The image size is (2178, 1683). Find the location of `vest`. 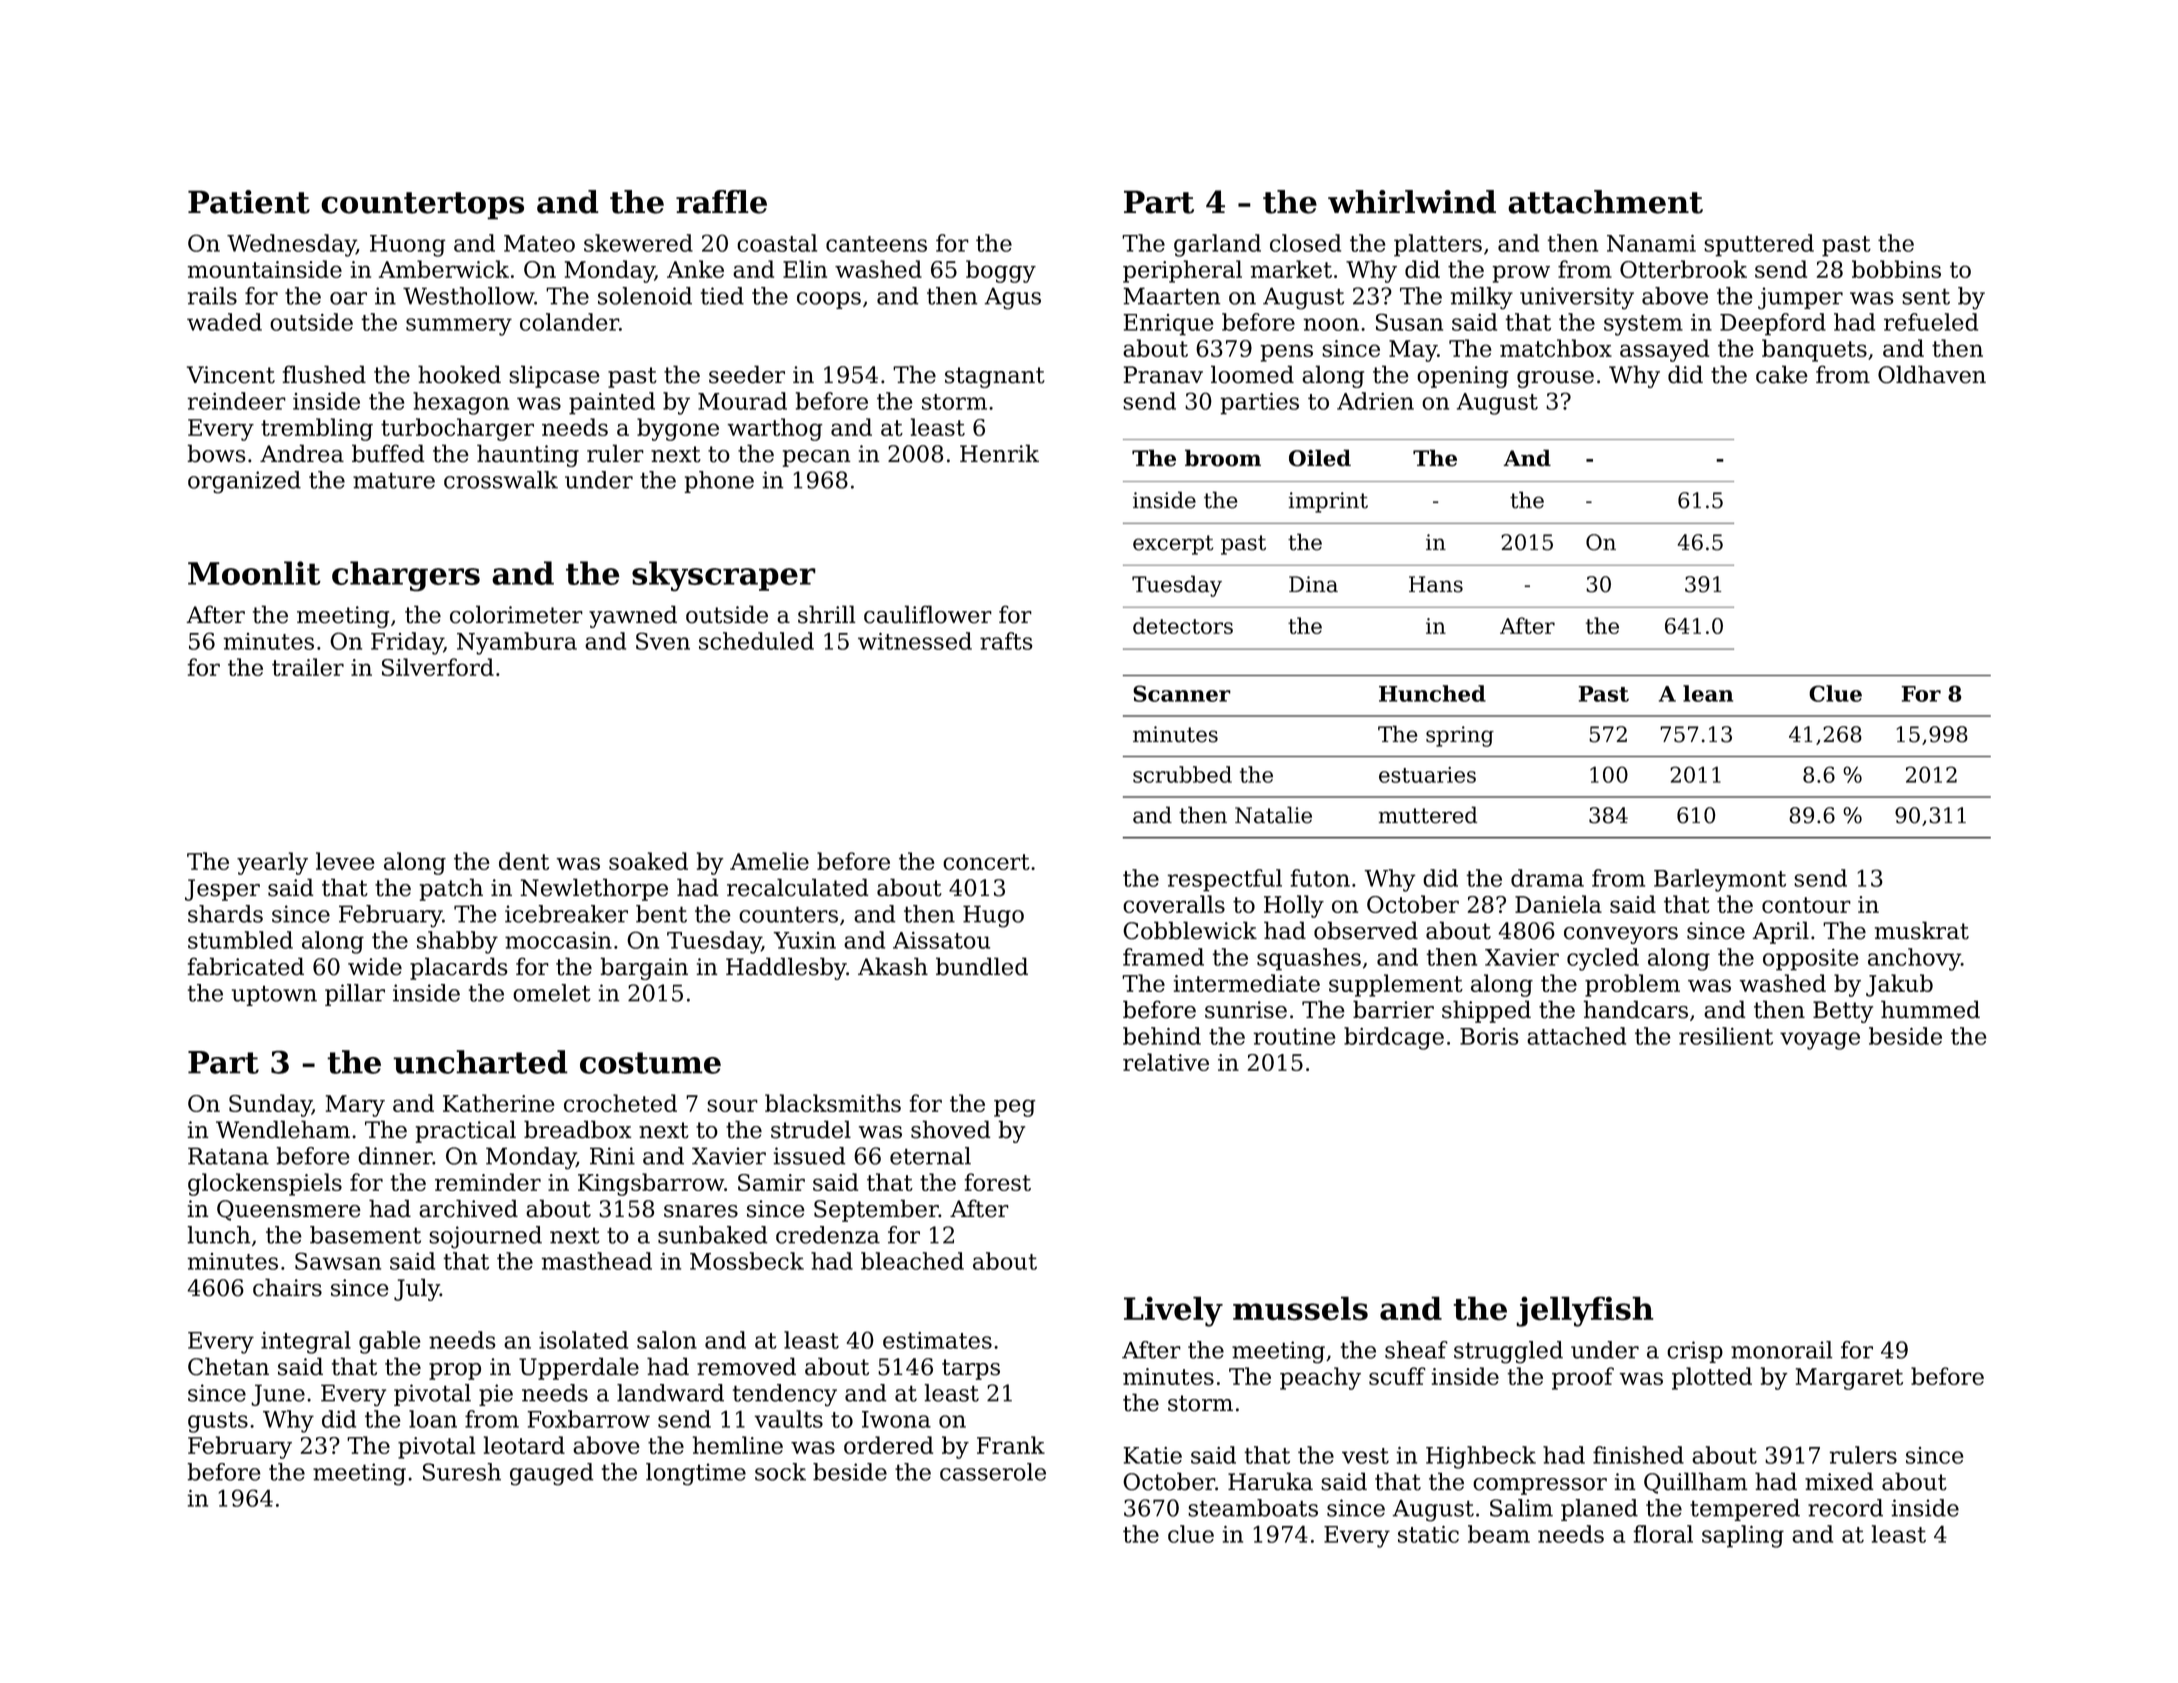

vest is located at coordinates (1365, 1456).
